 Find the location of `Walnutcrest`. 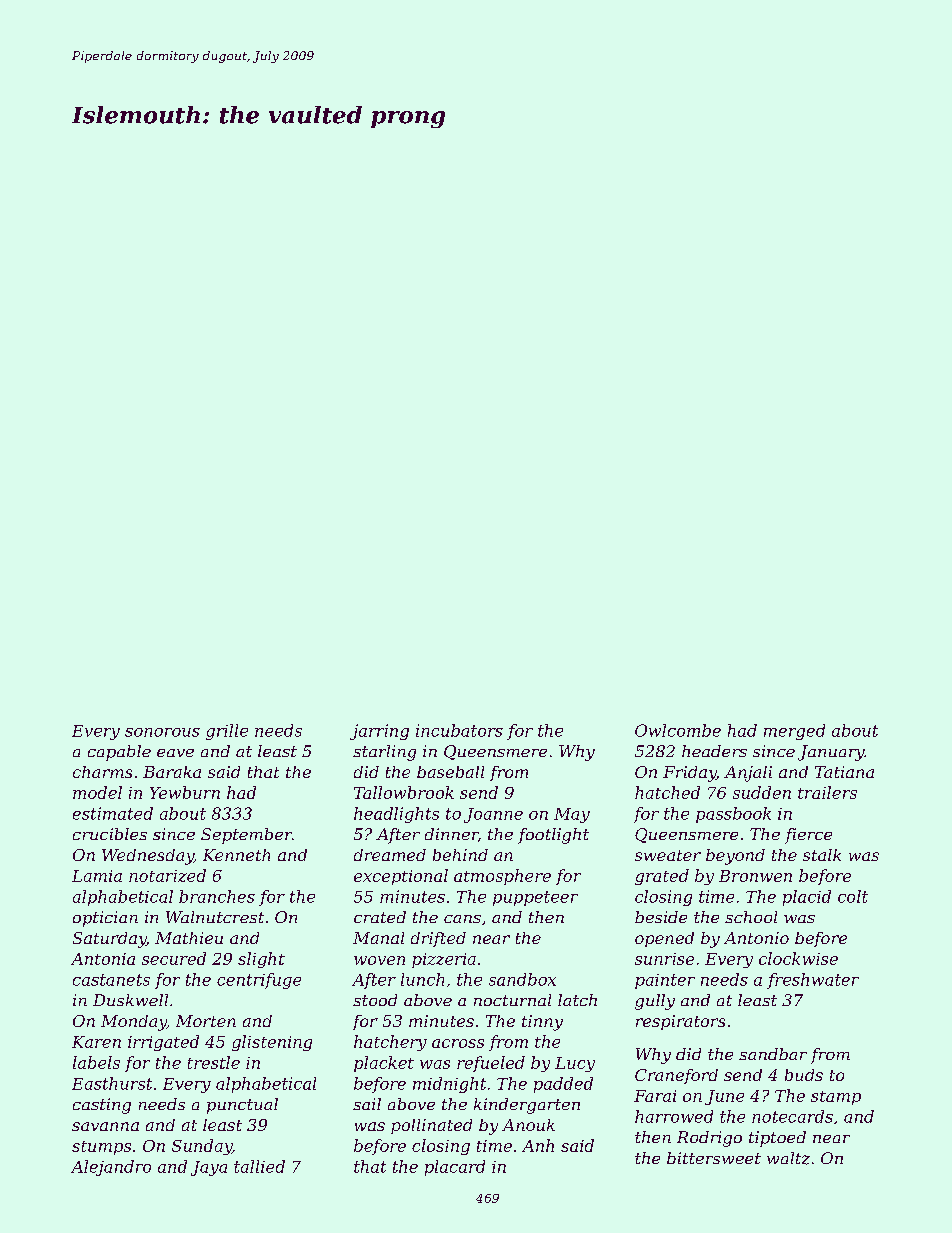

Walnutcrest is located at coordinates (215, 917).
